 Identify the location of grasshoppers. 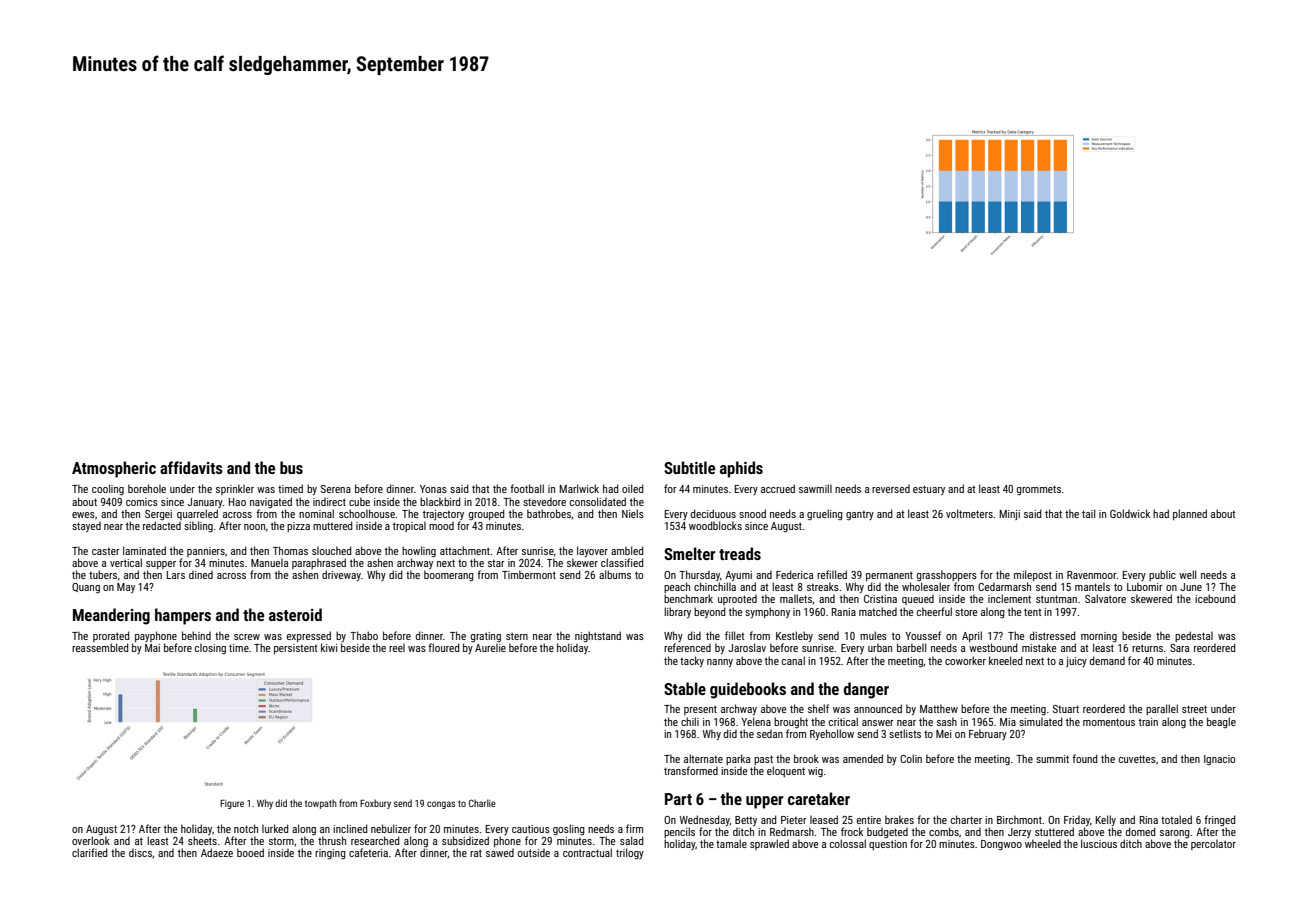
(947, 575).
